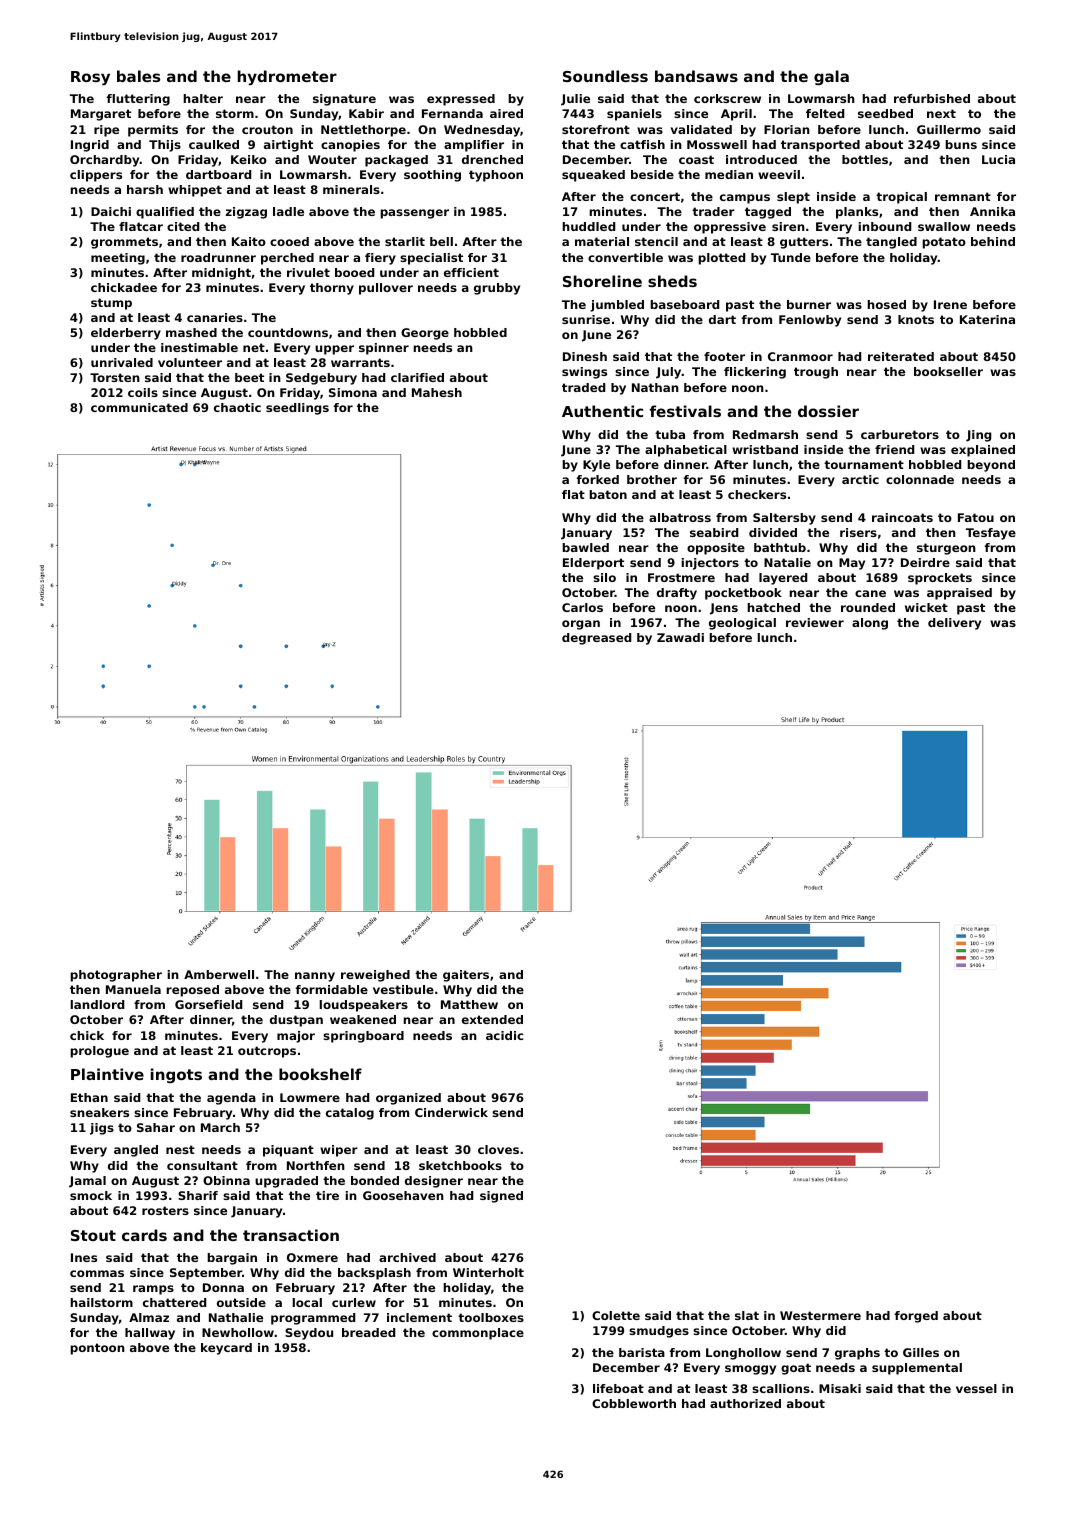 This screenshot has height=1536, width=1086. Describe the element at coordinates (926, 607) in the screenshot. I see `wicket` at that location.
